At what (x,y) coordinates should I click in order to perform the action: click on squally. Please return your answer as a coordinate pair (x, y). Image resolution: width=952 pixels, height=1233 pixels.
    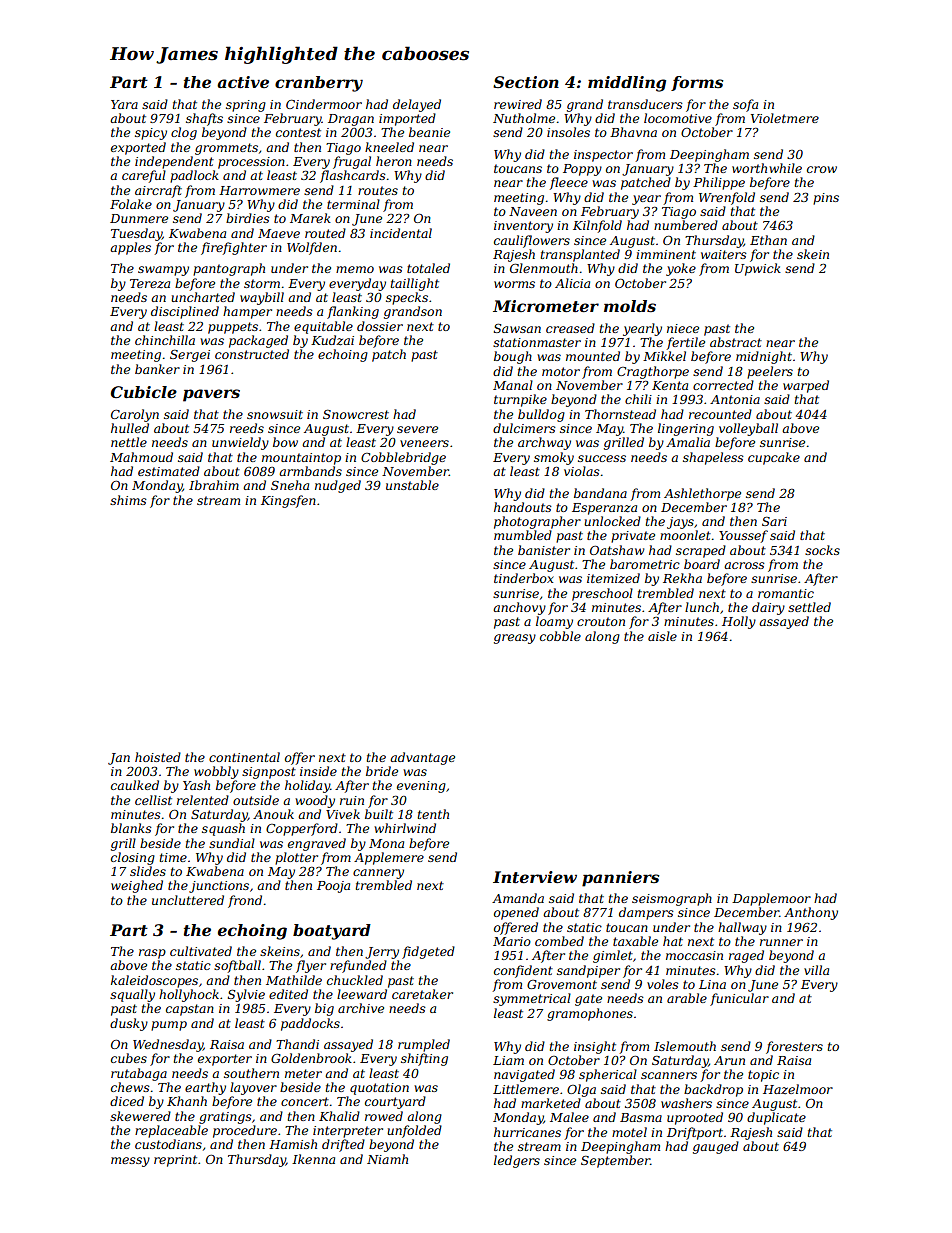
    Looking at the image, I should click on (132, 995).
